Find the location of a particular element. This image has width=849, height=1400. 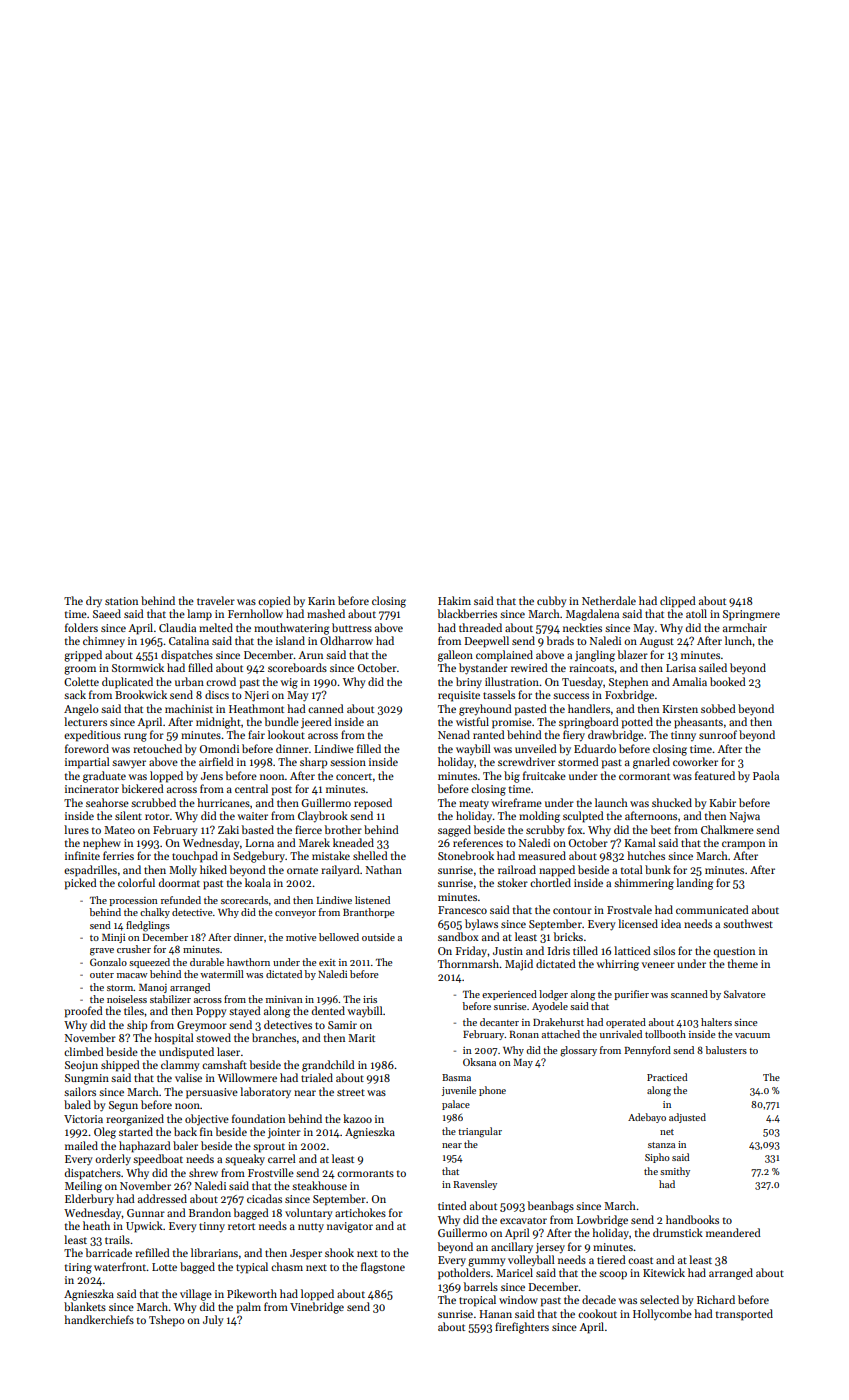

Hakim is located at coordinates (454, 600).
